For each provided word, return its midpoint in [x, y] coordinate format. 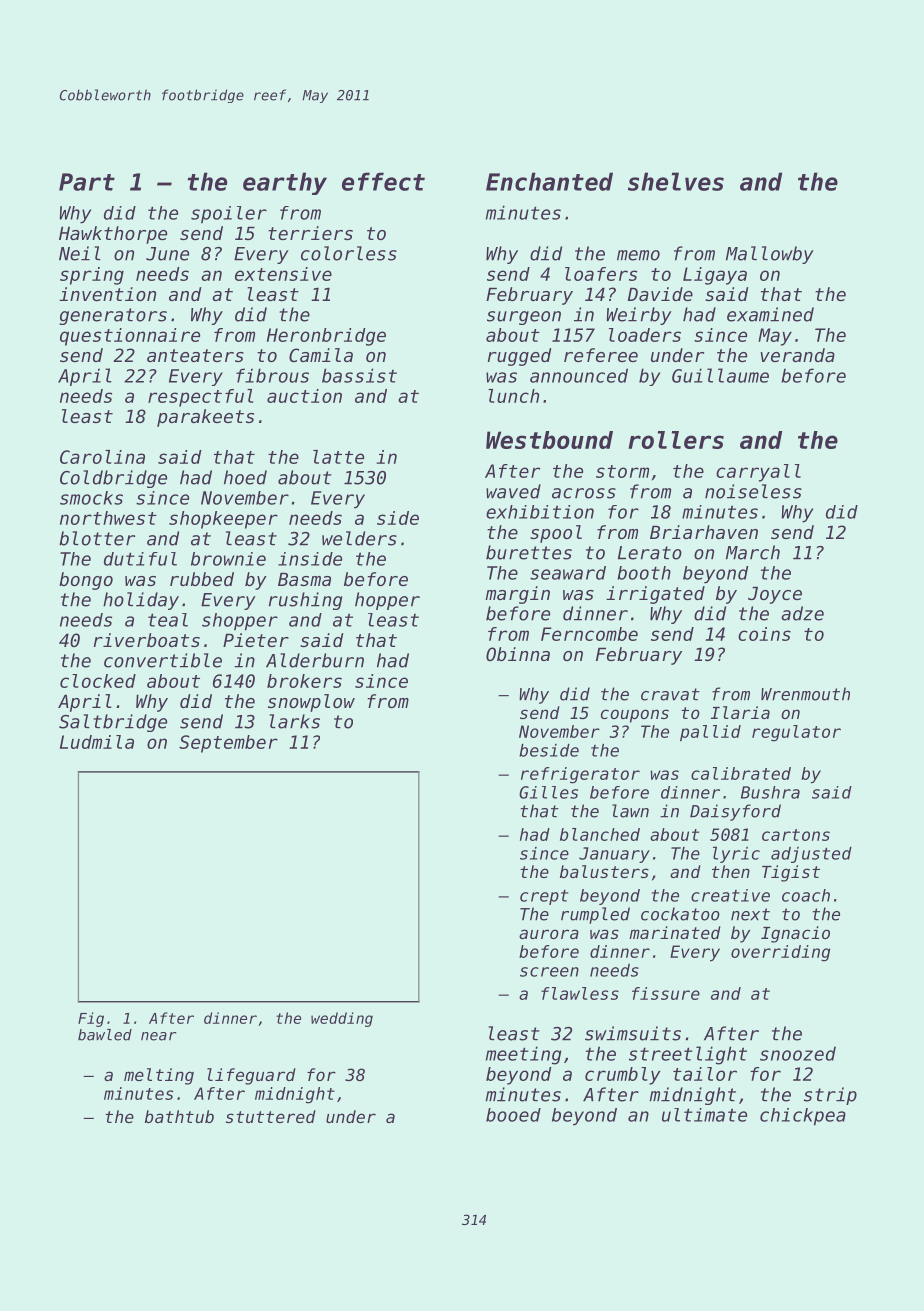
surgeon [524, 318]
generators [113, 316]
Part [87, 182]
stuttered [271, 1116]
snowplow [311, 703]
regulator [796, 733]
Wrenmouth [805, 694]
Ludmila [97, 742]
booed [513, 1115]
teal [168, 620]
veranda [797, 355]
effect [383, 181]
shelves [676, 181]
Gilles [548, 792]
